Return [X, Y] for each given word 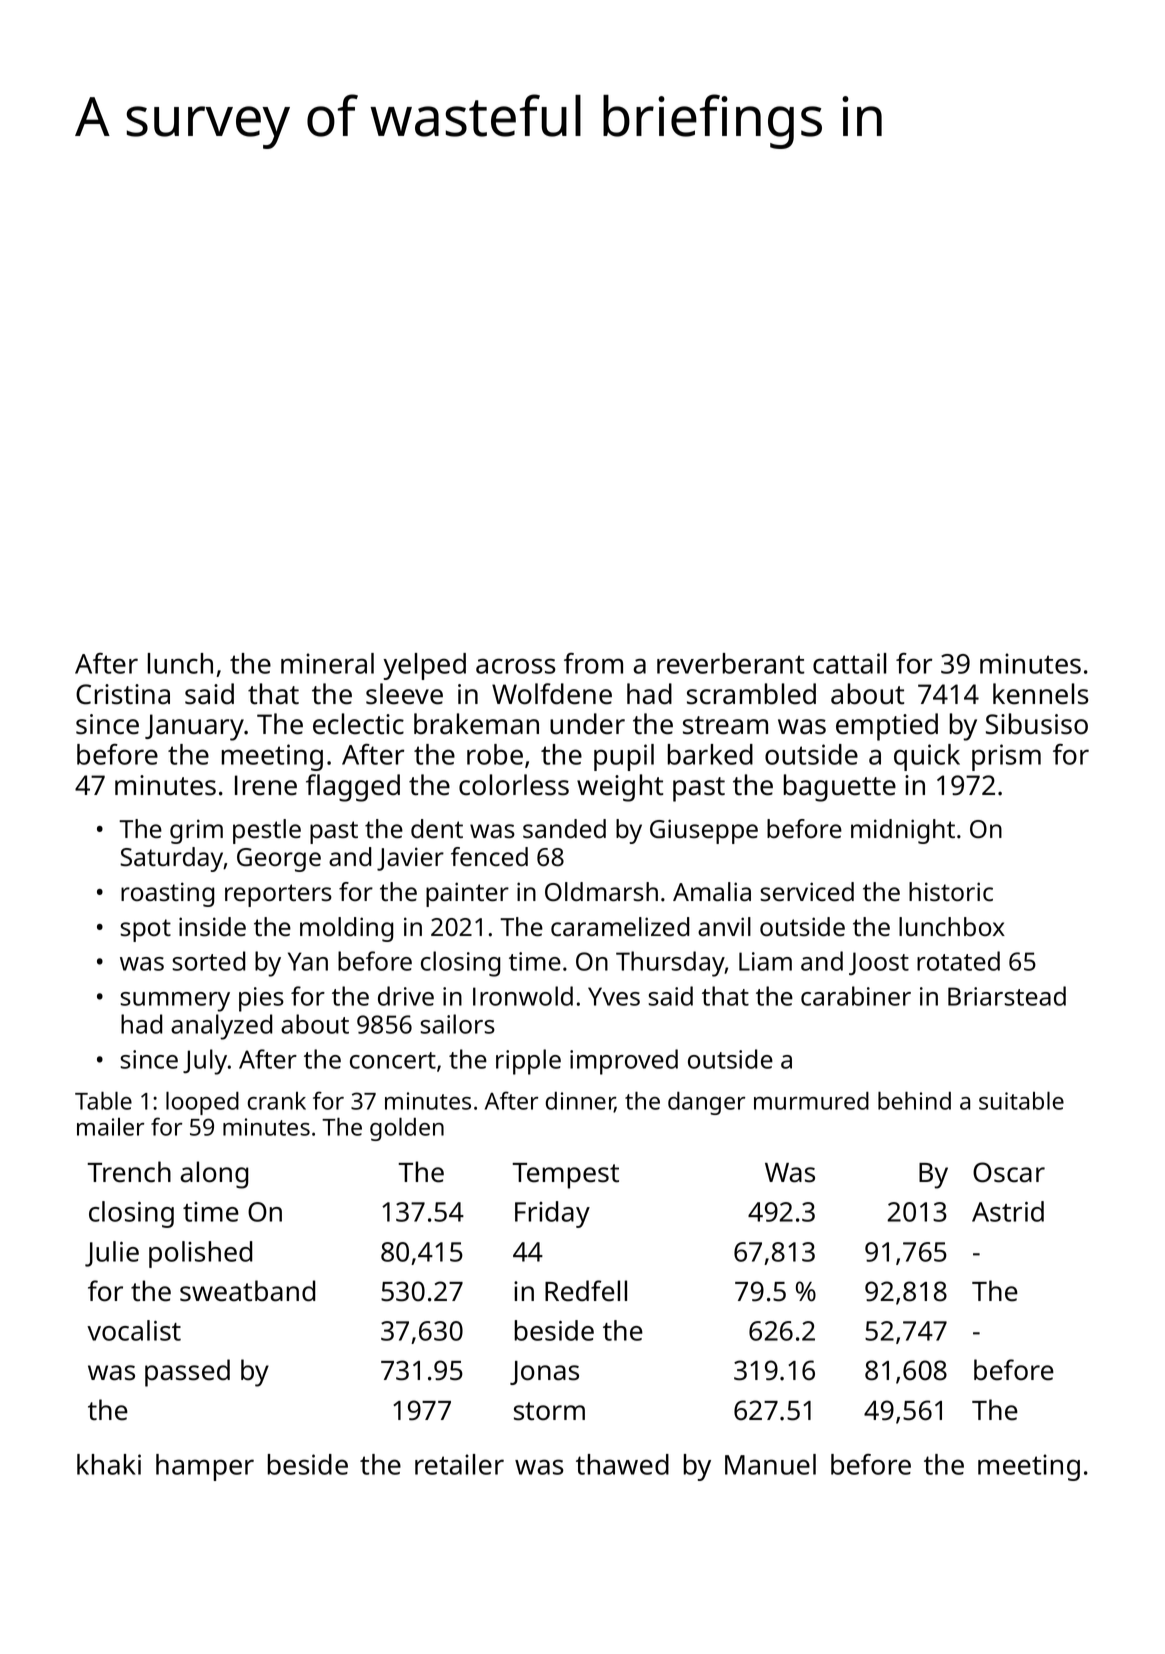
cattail [849, 663]
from [593, 663]
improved [624, 1062]
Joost [879, 963]
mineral [327, 663]
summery [175, 1002]
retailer [459, 1464]
